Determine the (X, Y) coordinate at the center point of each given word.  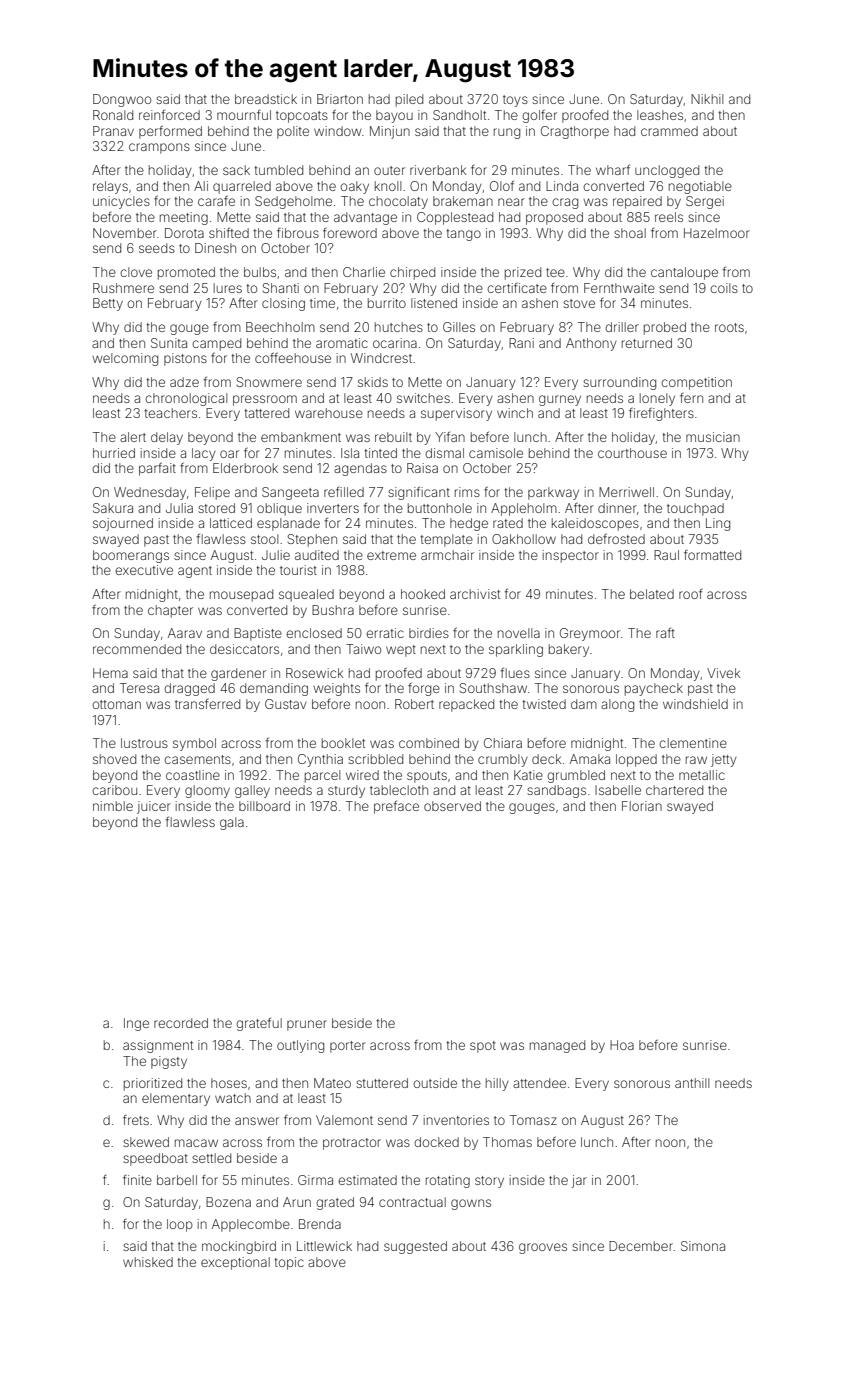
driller (622, 327)
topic (289, 1263)
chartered (674, 790)
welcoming (125, 359)
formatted (712, 555)
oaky (354, 187)
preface (396, 807)
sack (236, 170)
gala (232, 823)
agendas (360, 469)
